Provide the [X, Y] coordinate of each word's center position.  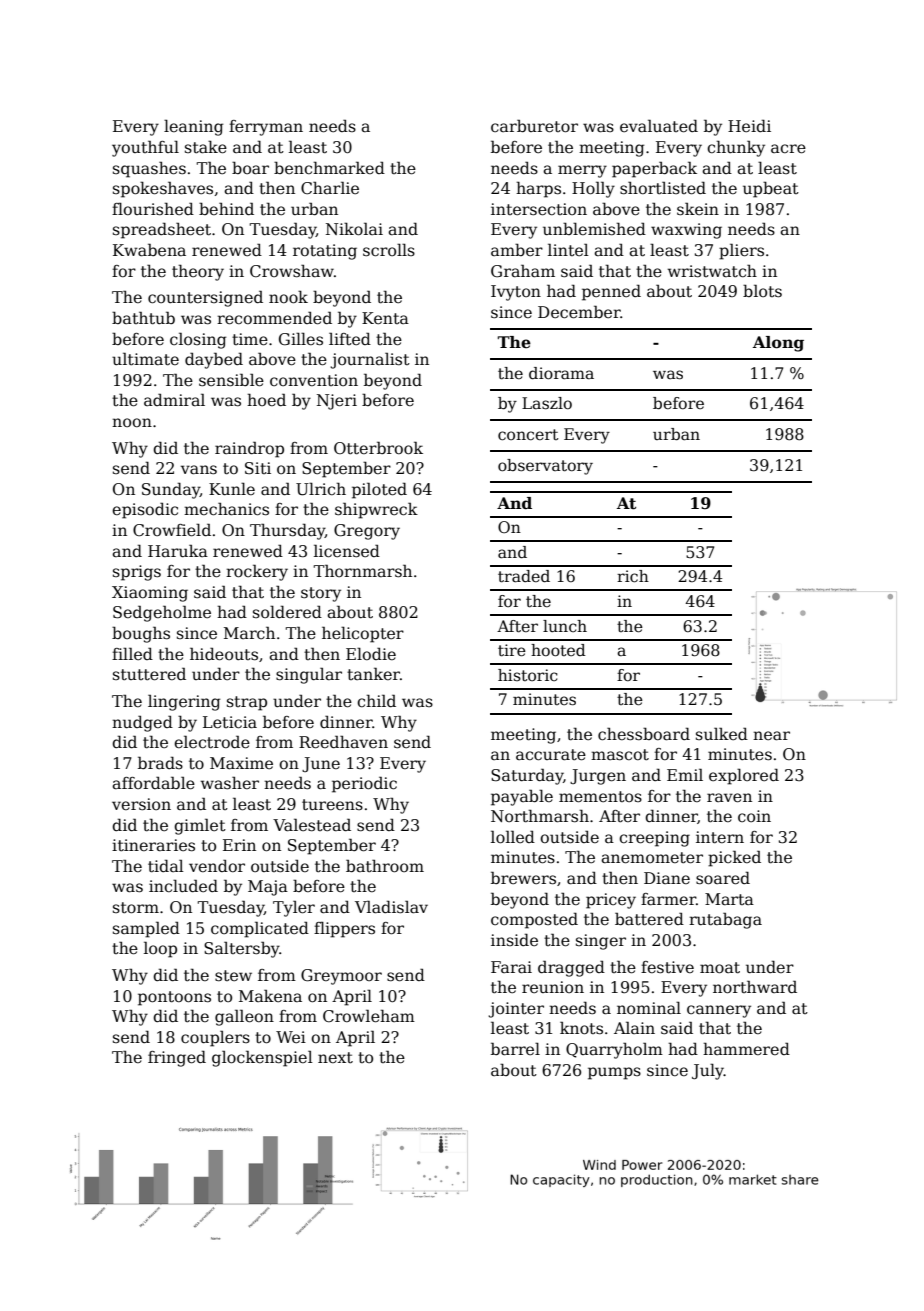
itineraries [153, 845]
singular [309, 675]
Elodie [371, 653]
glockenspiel [262, 1058]
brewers [523, 877]
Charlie [330, 187]
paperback [654, 169]
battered [649, 919]
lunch [565, 626]
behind [226, 208]
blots [762, 291]
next [335, 1058]
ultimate [145, 359]
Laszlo [547, 403]
